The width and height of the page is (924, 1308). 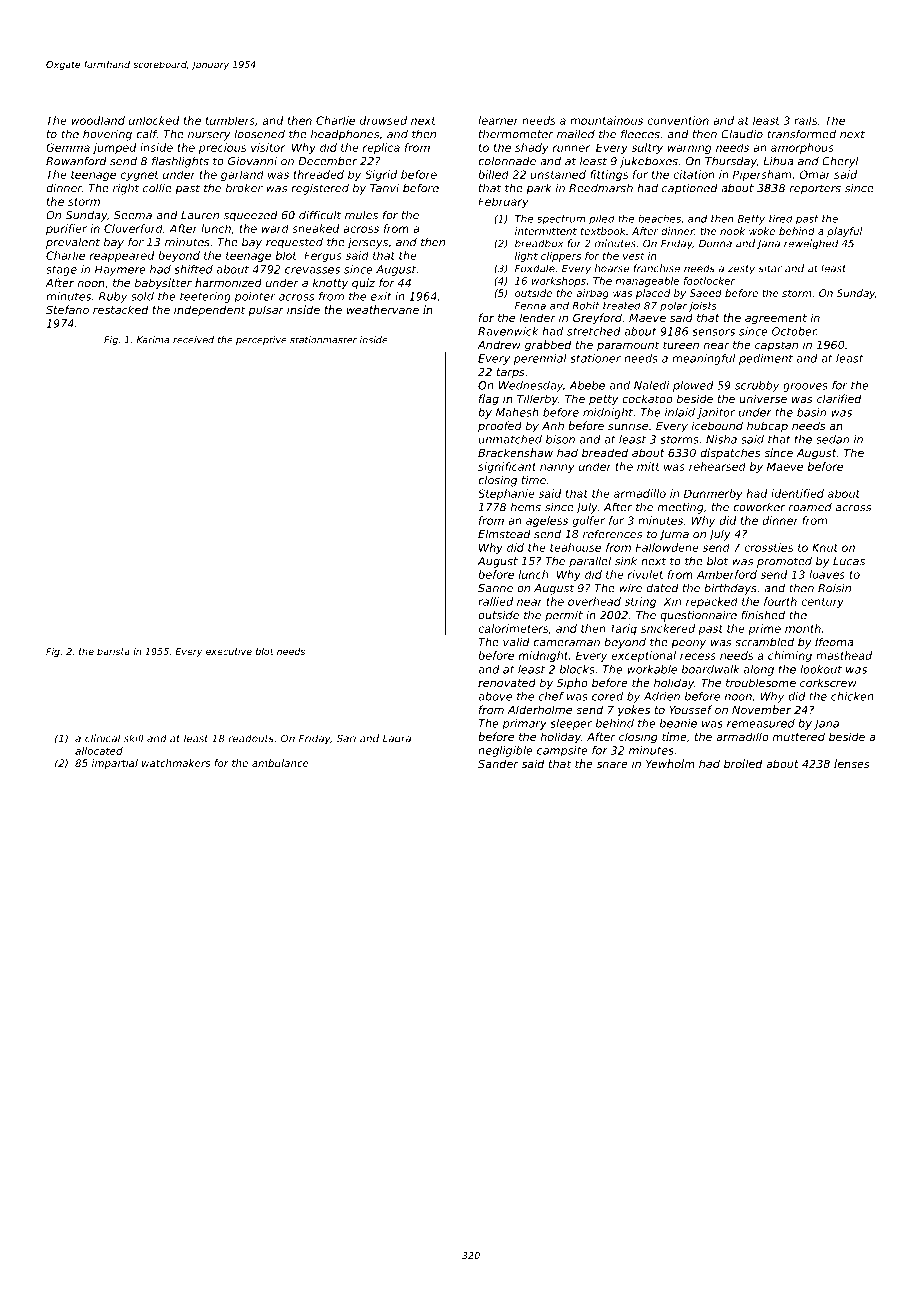 What do you see at coordinates (98, 120) in the page?
I see `woodland` at bounding box center [98, 120].
